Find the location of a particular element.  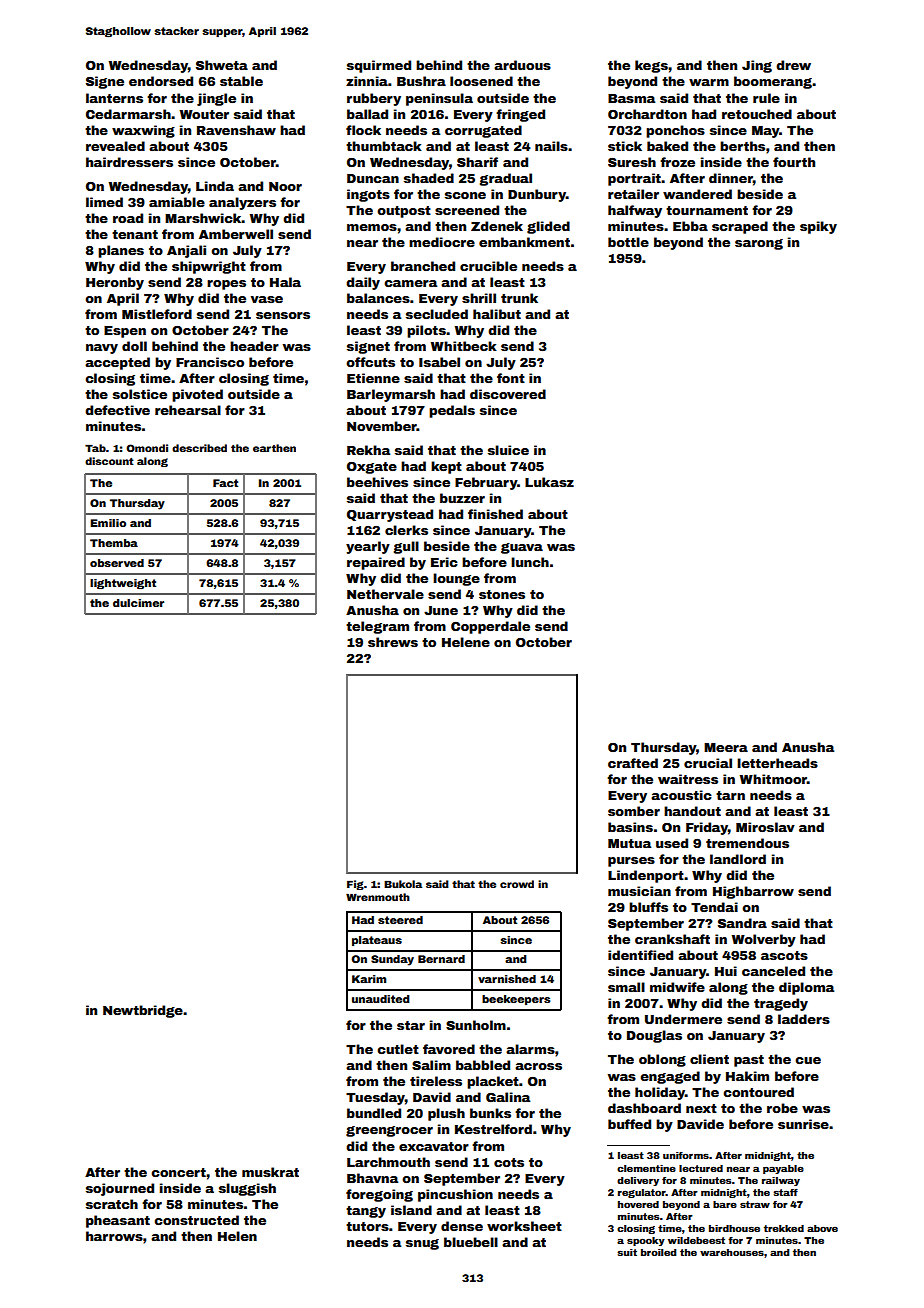

tutors is located at coordinates (367, 1226).
